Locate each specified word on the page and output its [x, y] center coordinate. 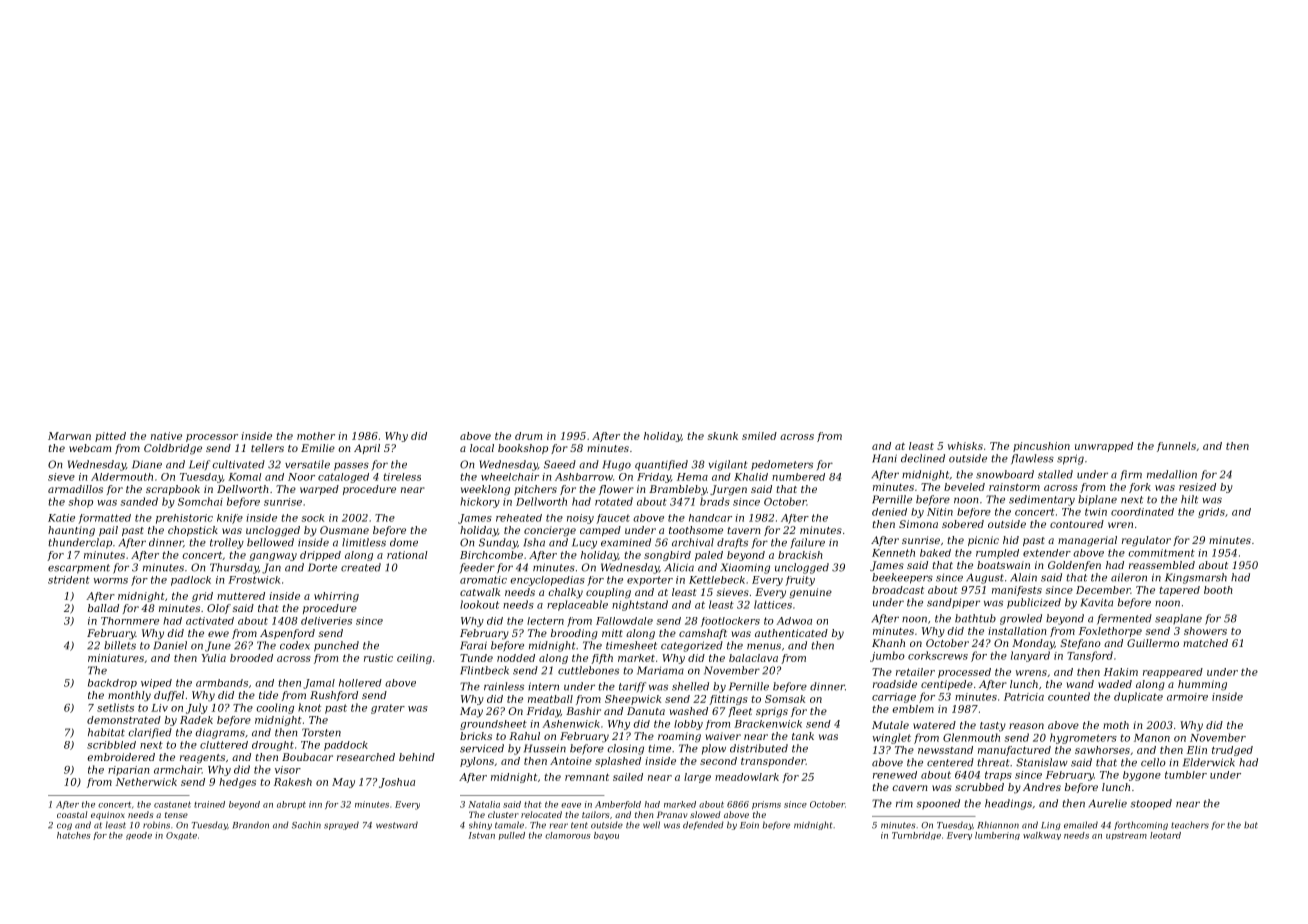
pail [108, 531]
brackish [800, 555]
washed [689, 711]
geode [139, 836]
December [1103, 590]
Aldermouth [122, 477]
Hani [884, 458]
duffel [169, 696]
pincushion [1041, 447]
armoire [1187, 697]
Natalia [484, 804]
